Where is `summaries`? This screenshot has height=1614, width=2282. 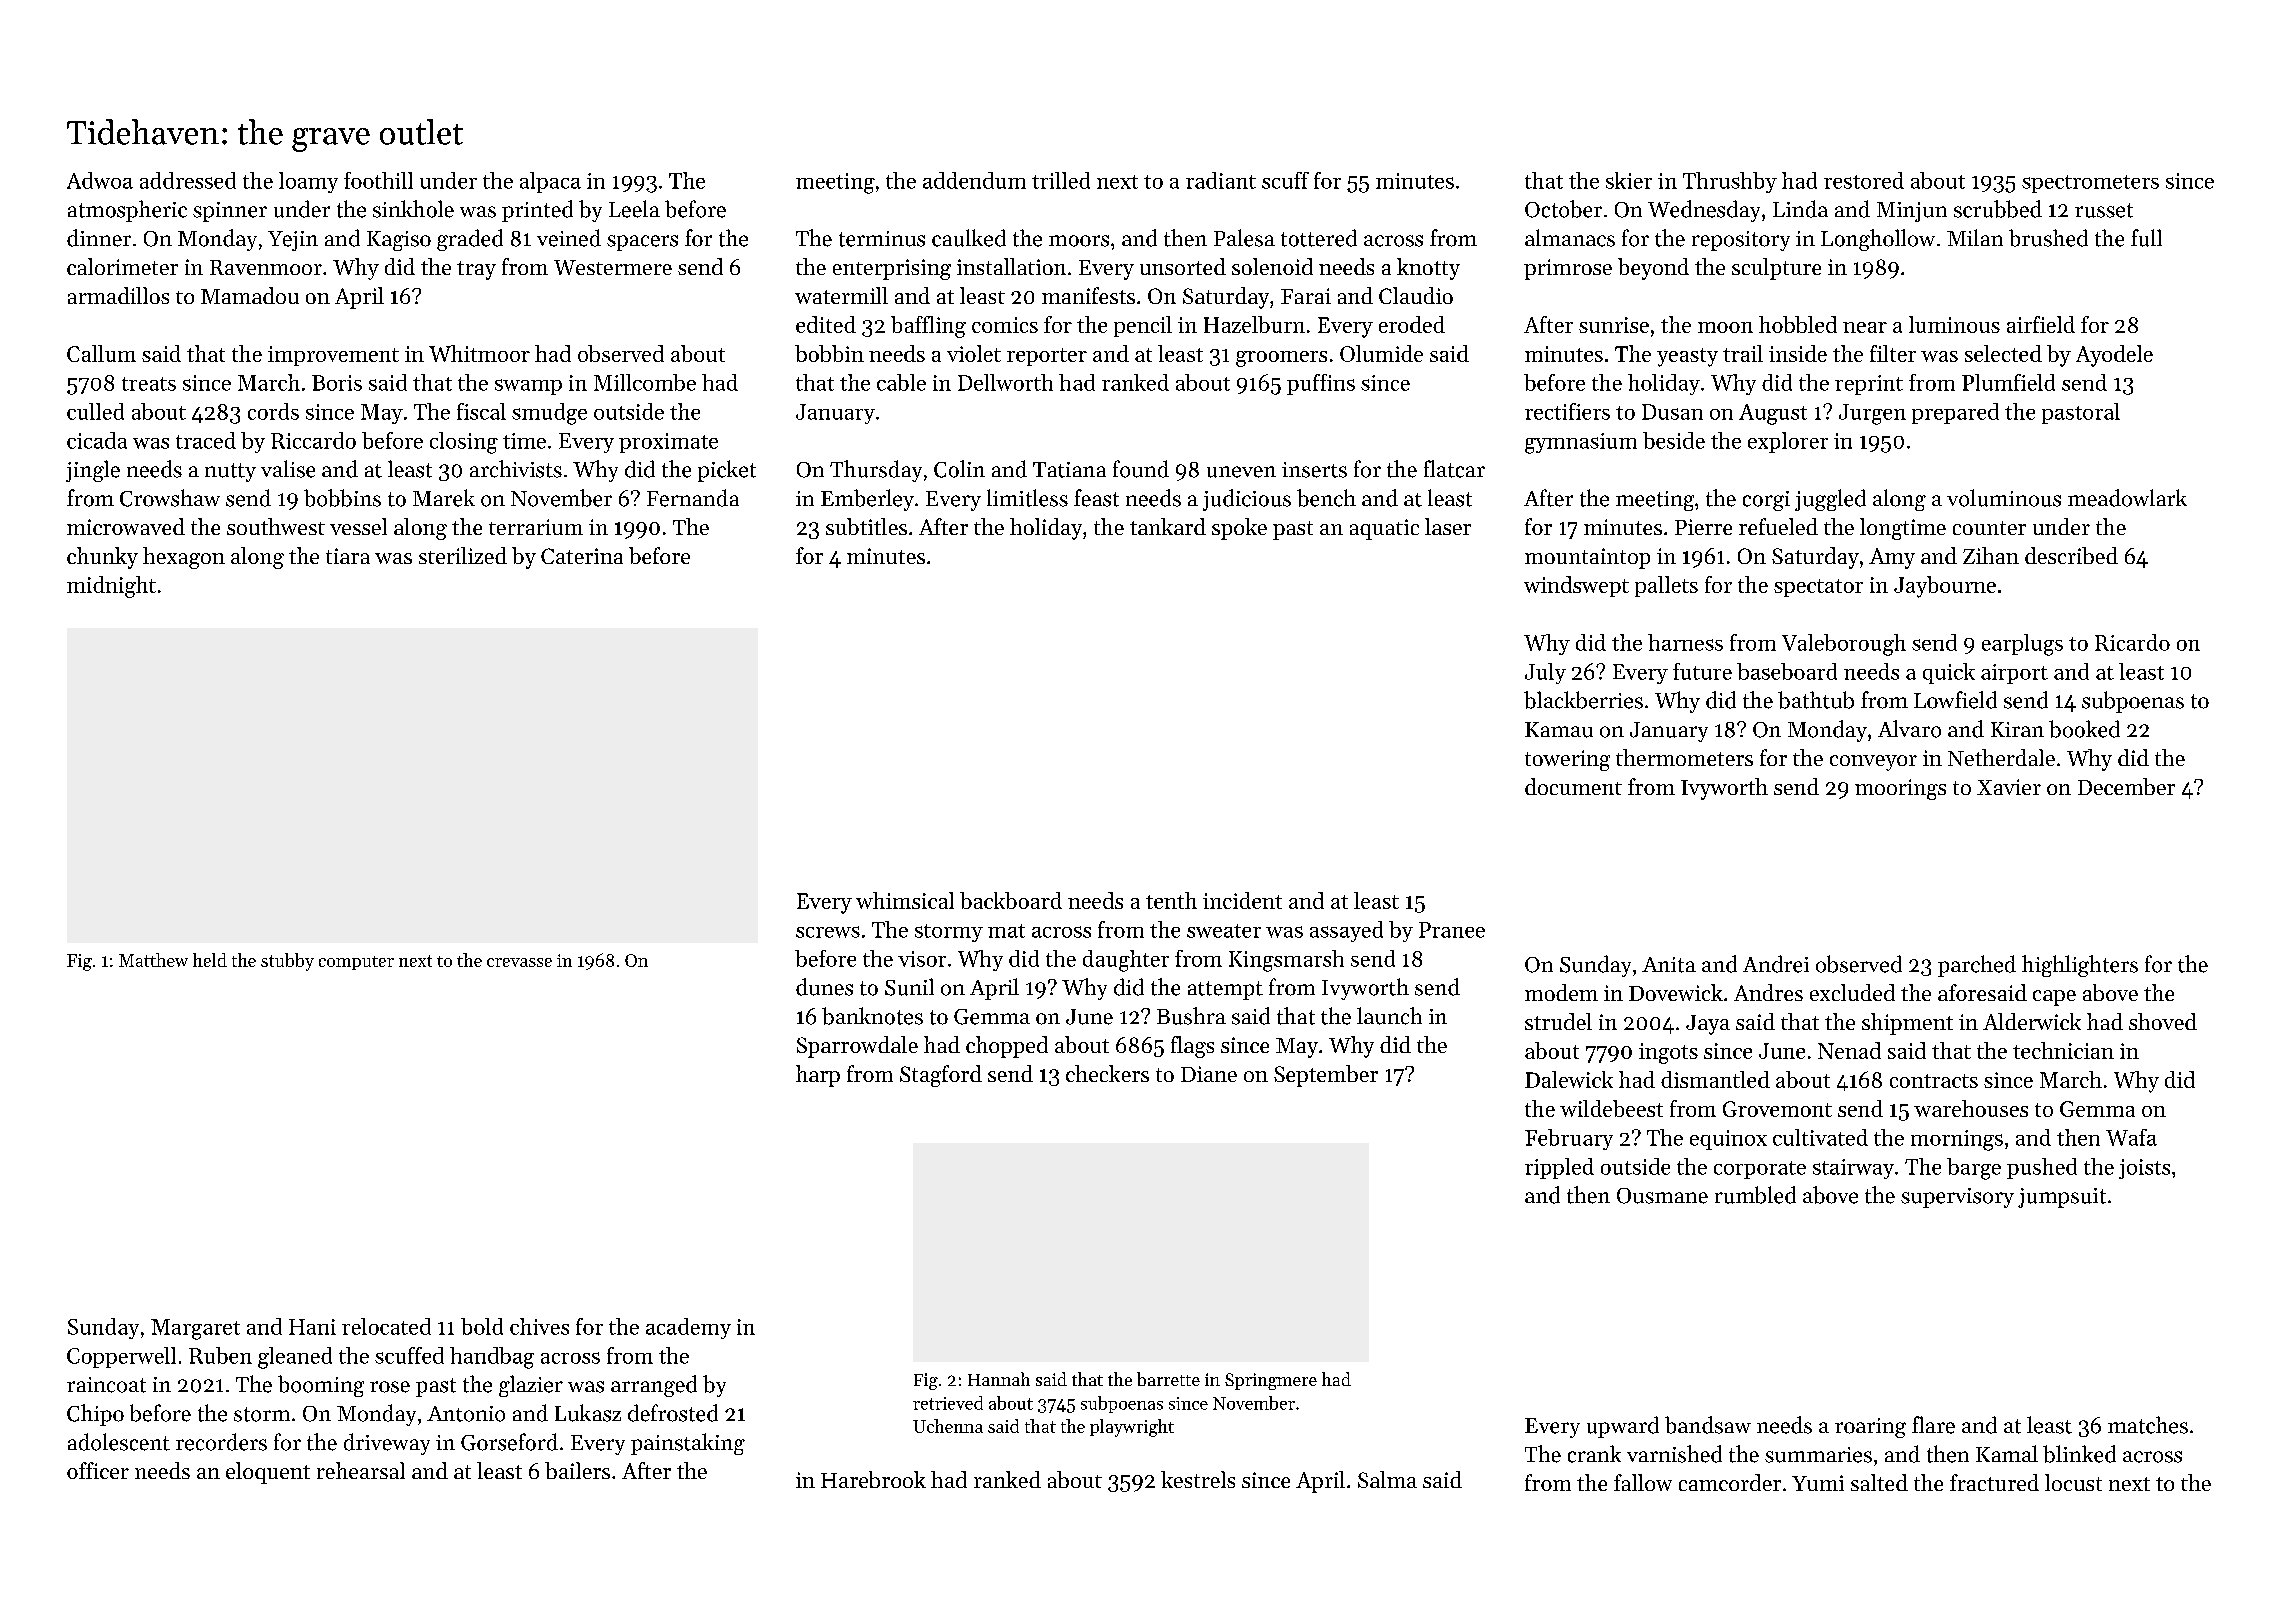
summaries is located at coordinates (1818, 1455).
